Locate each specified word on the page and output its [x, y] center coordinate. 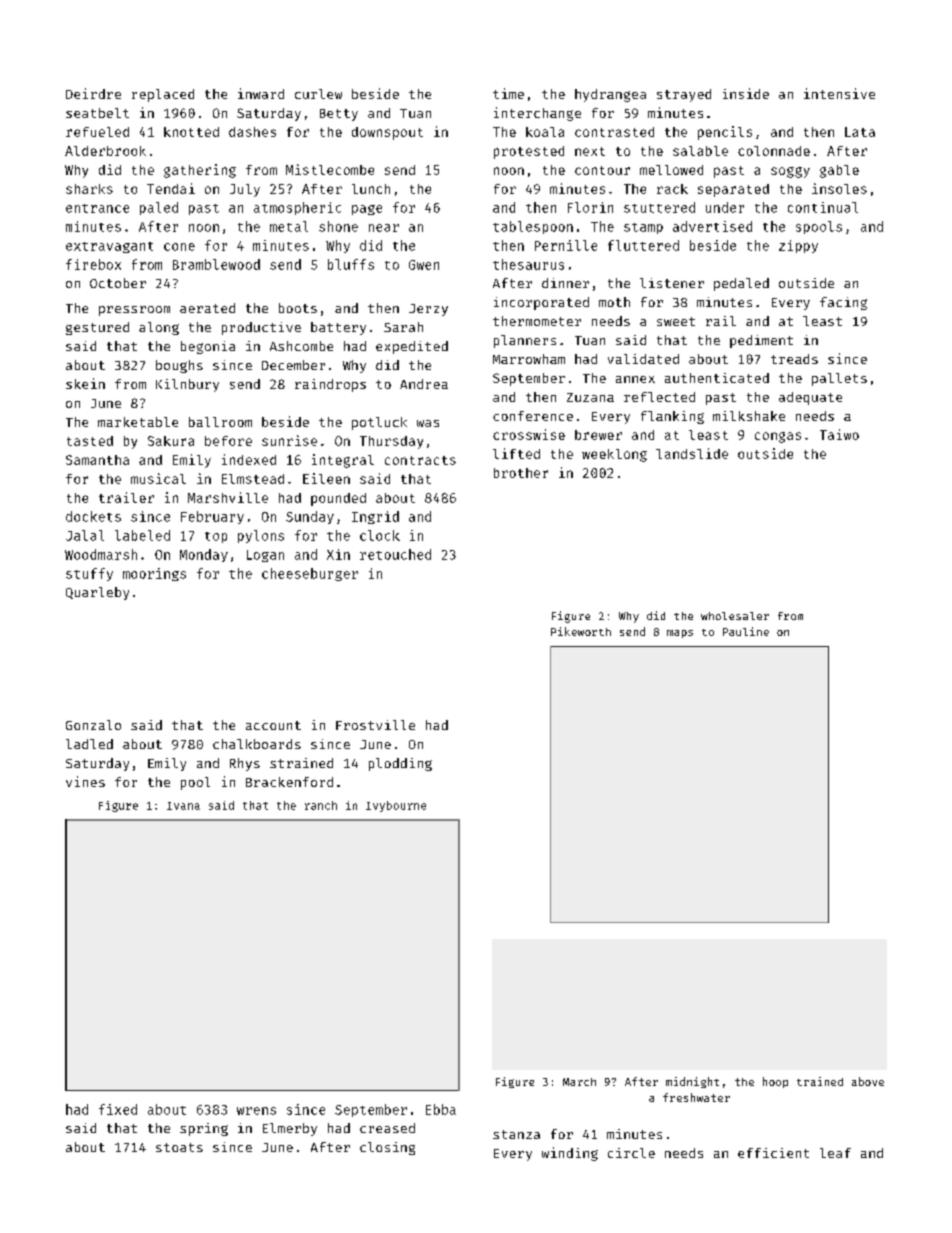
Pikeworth [581, 631]
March [579, 1082]
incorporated [541, 303]
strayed [684, 95]
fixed [118, 1109]
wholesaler [735, 616]
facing [843, 303]
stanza [516, 1134]
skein [85, 383]
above [868, 1081]
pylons [261, 536]
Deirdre [93, 93]
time [508, 93]
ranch [321, 805]
